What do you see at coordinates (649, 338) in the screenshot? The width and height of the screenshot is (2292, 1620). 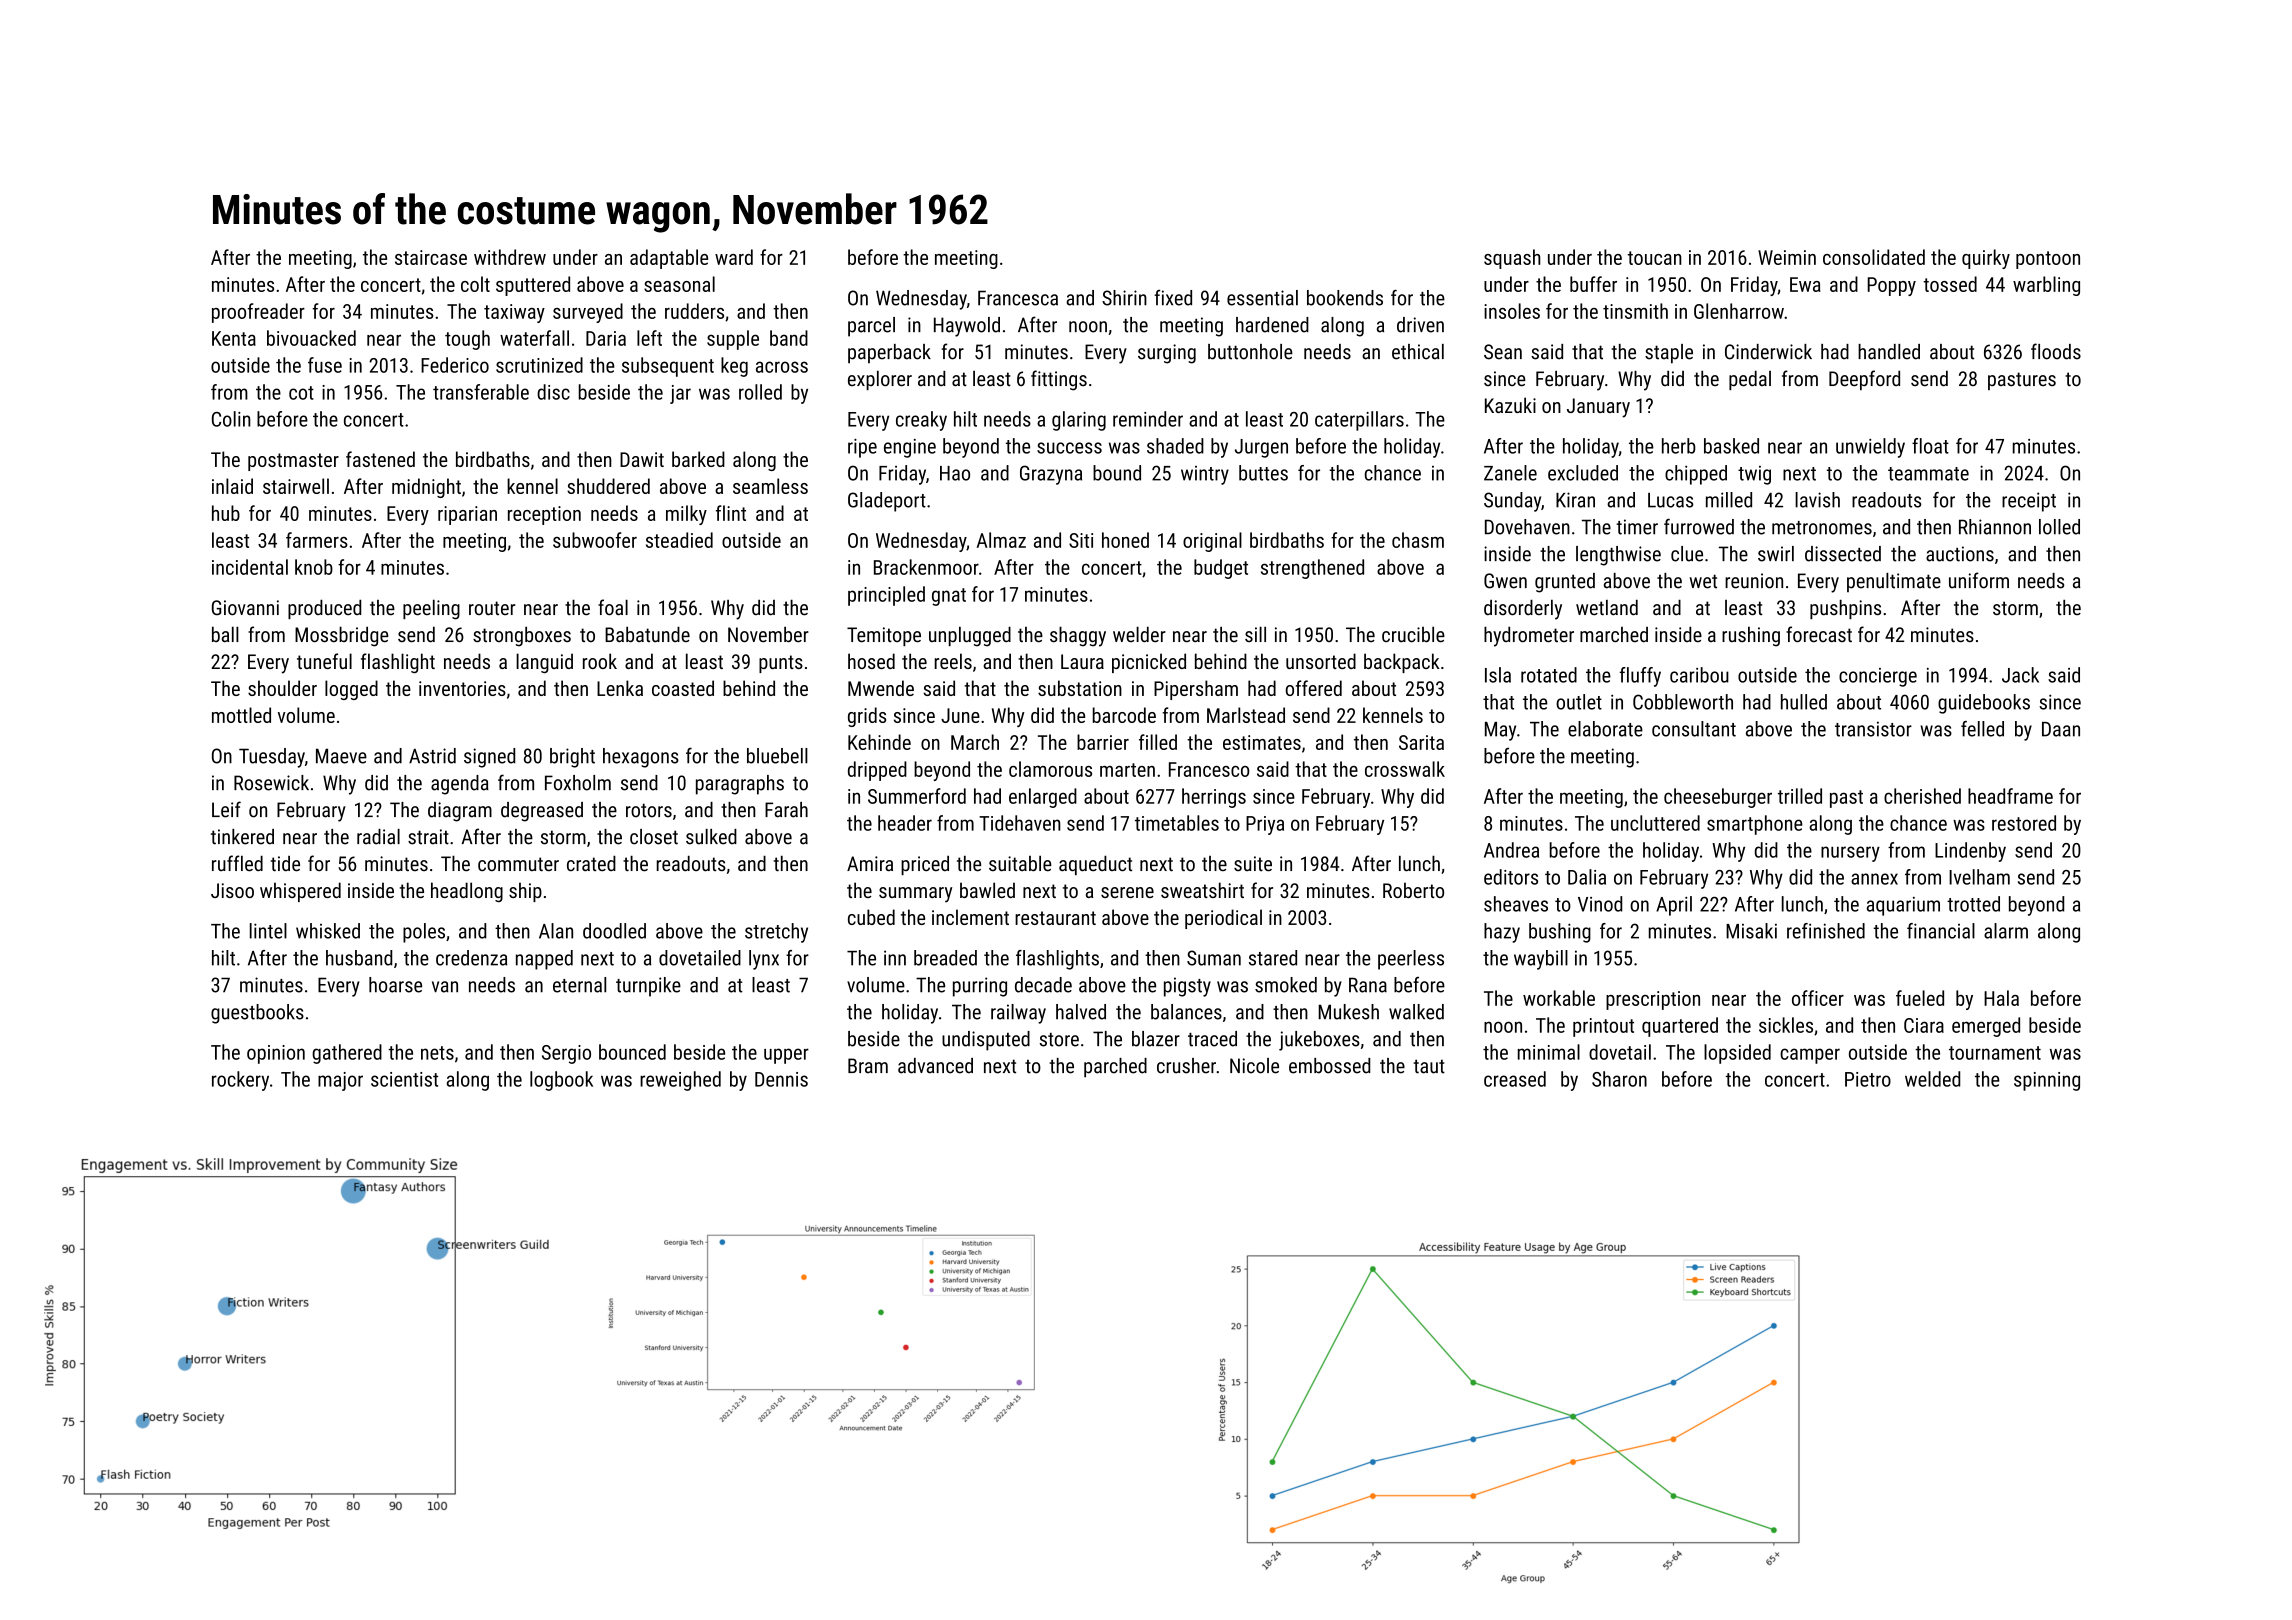 I see `left` at bounding box center [649, 338].
